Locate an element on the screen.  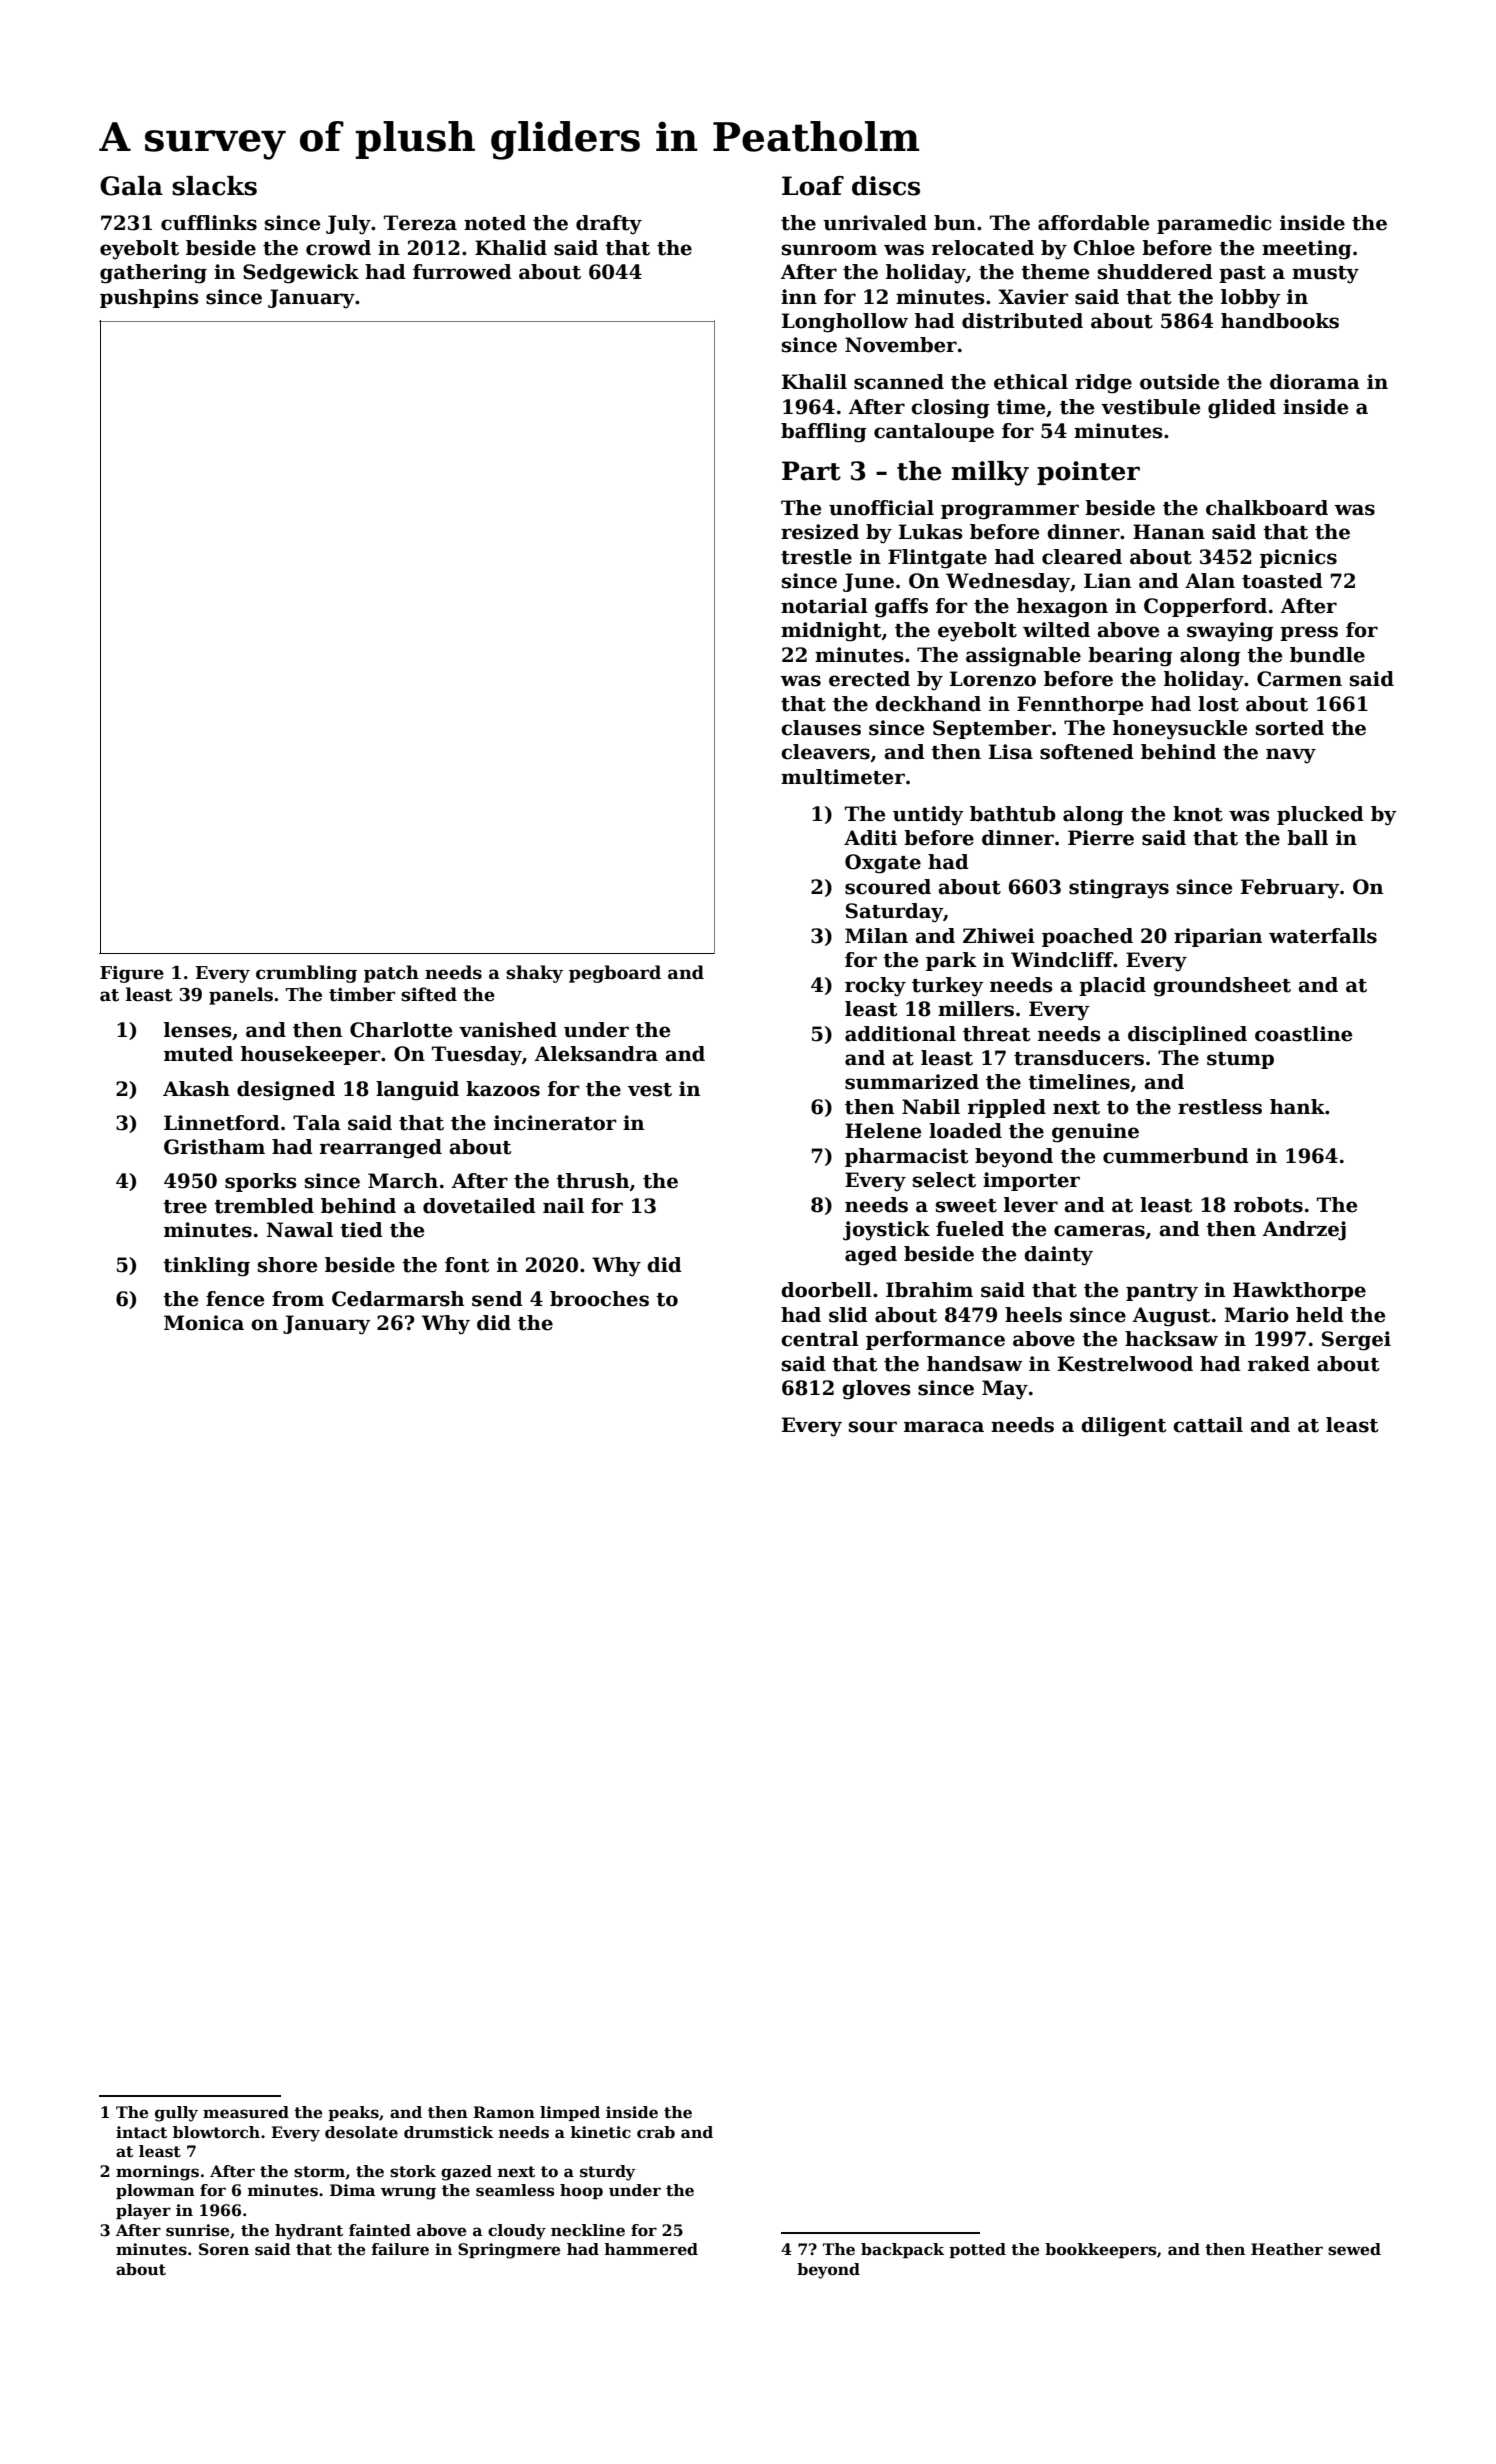
Part is located at coordinates (811, 471).
